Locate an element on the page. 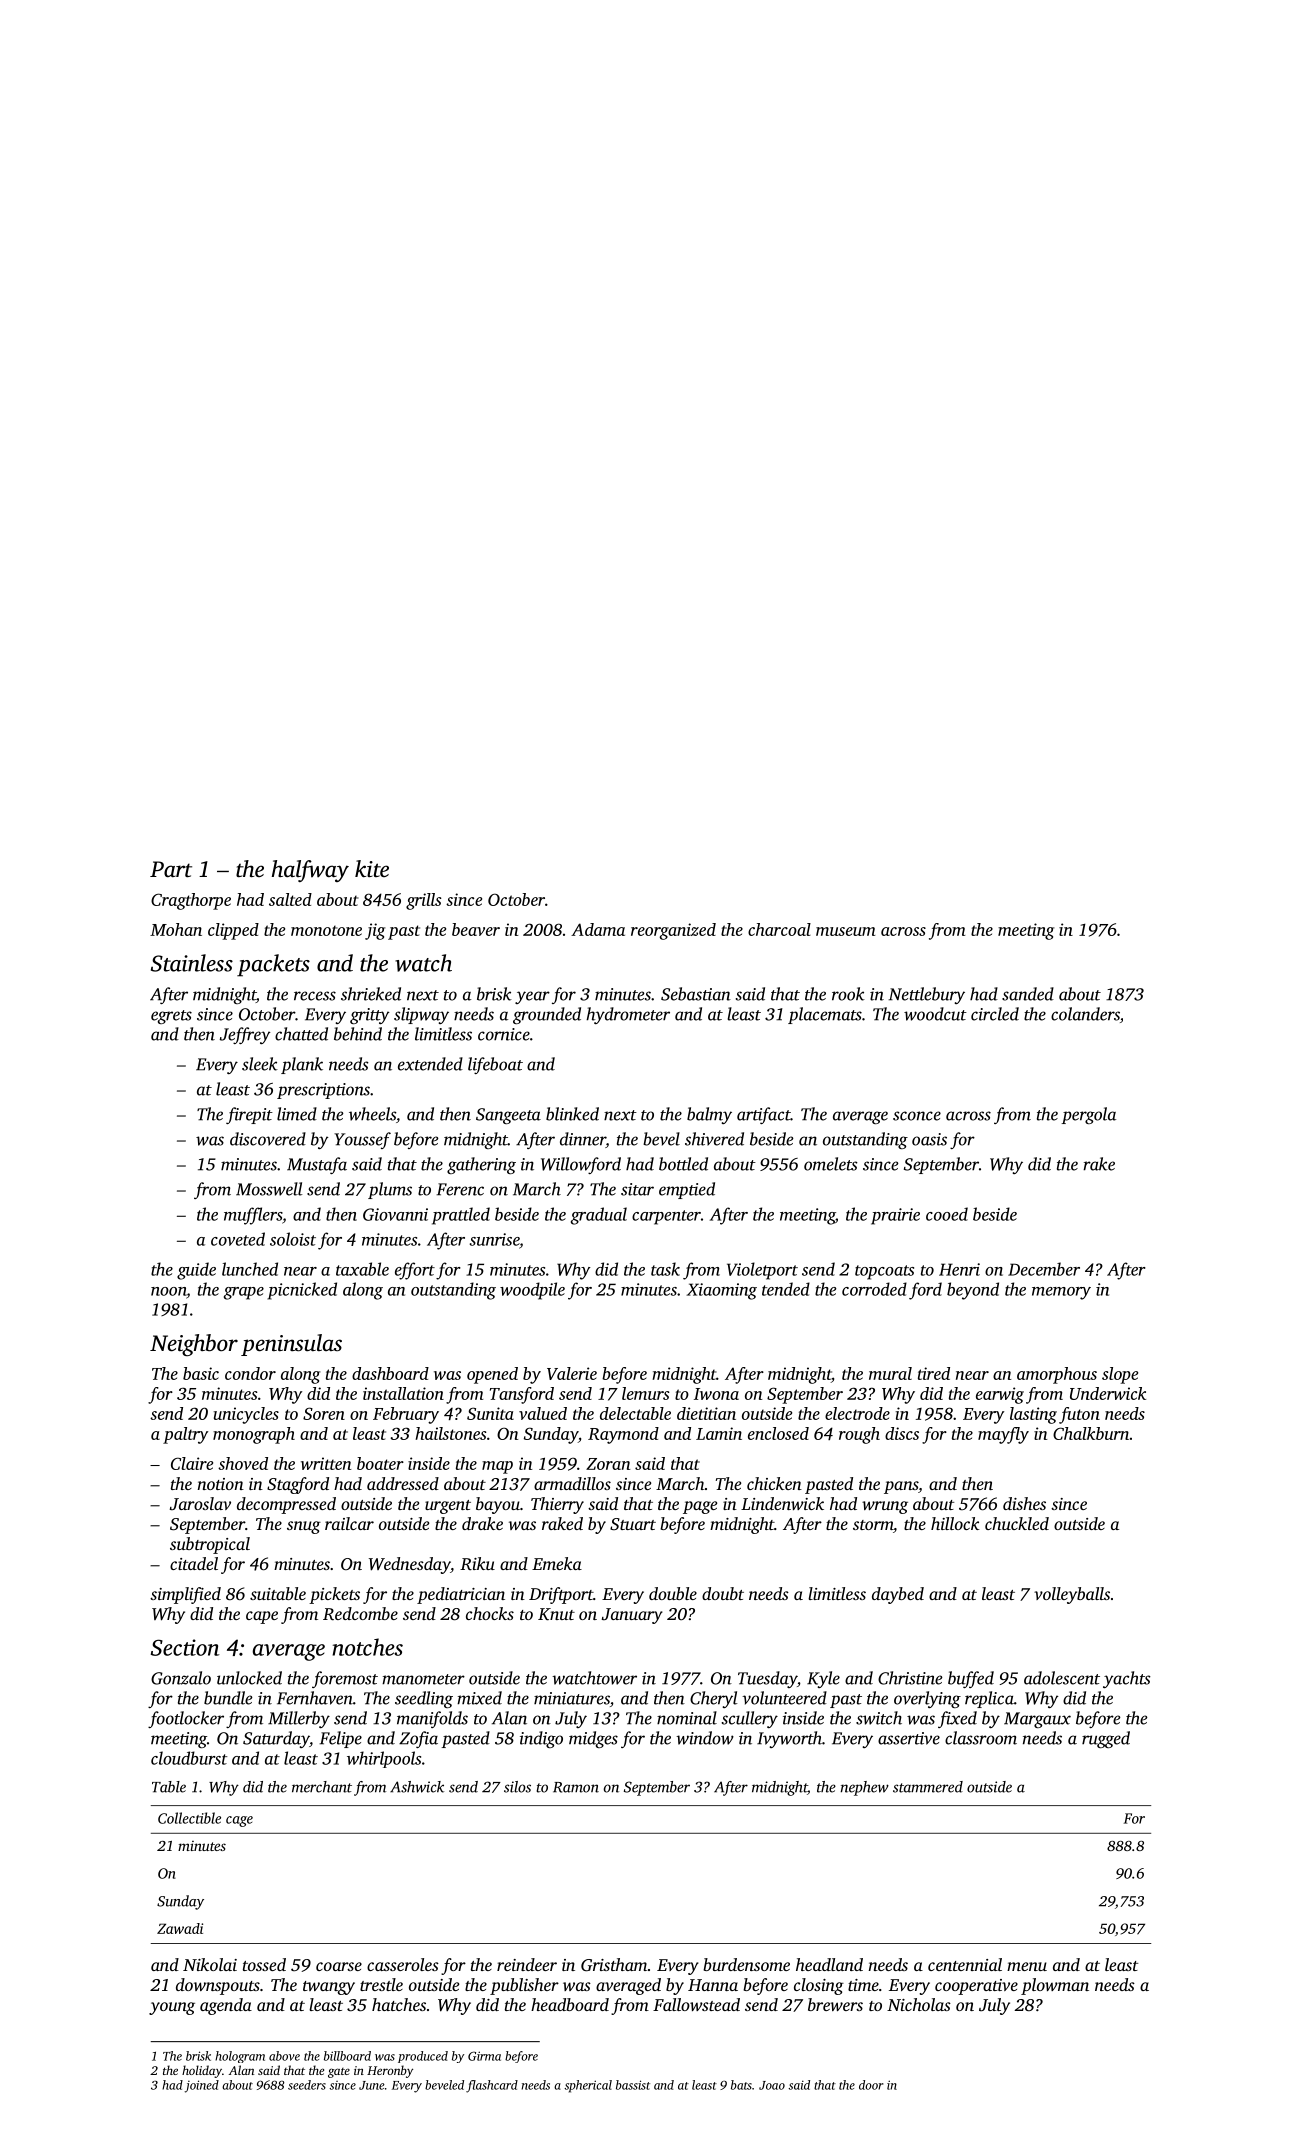  lemurs is located at coordinates (645, 1393).
